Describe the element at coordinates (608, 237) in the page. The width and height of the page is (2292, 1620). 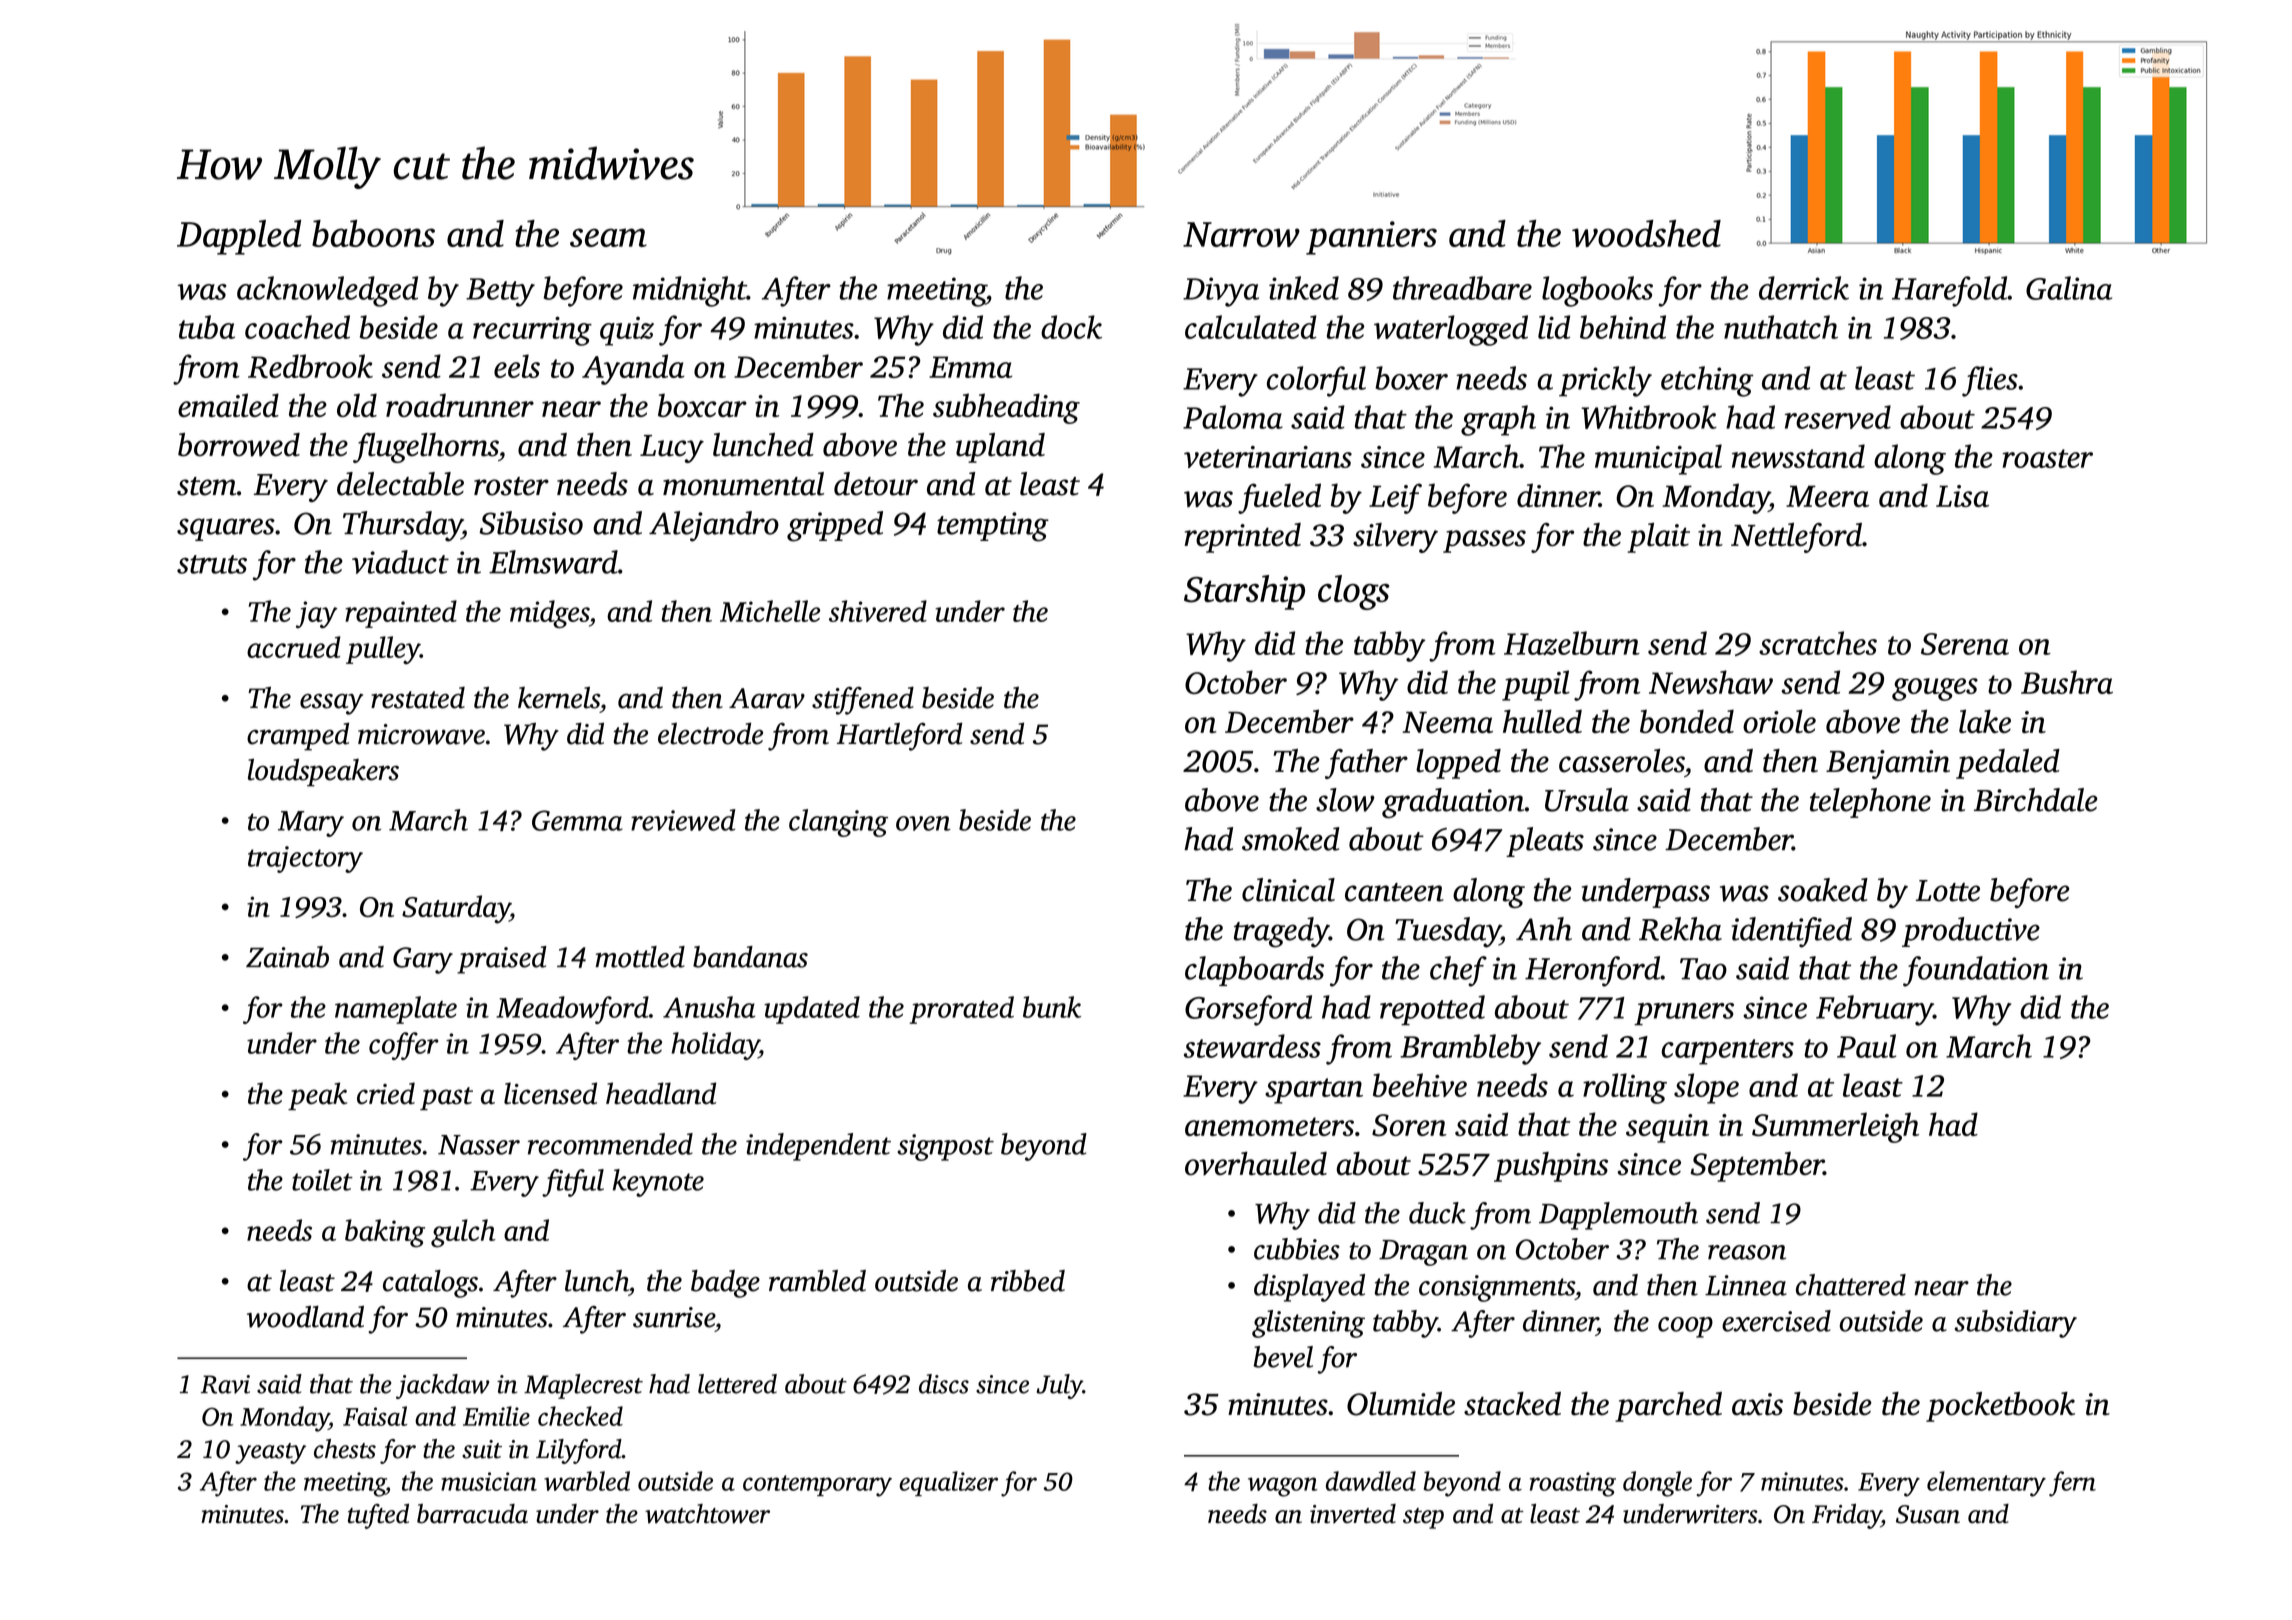
I see `seam` at that location.
